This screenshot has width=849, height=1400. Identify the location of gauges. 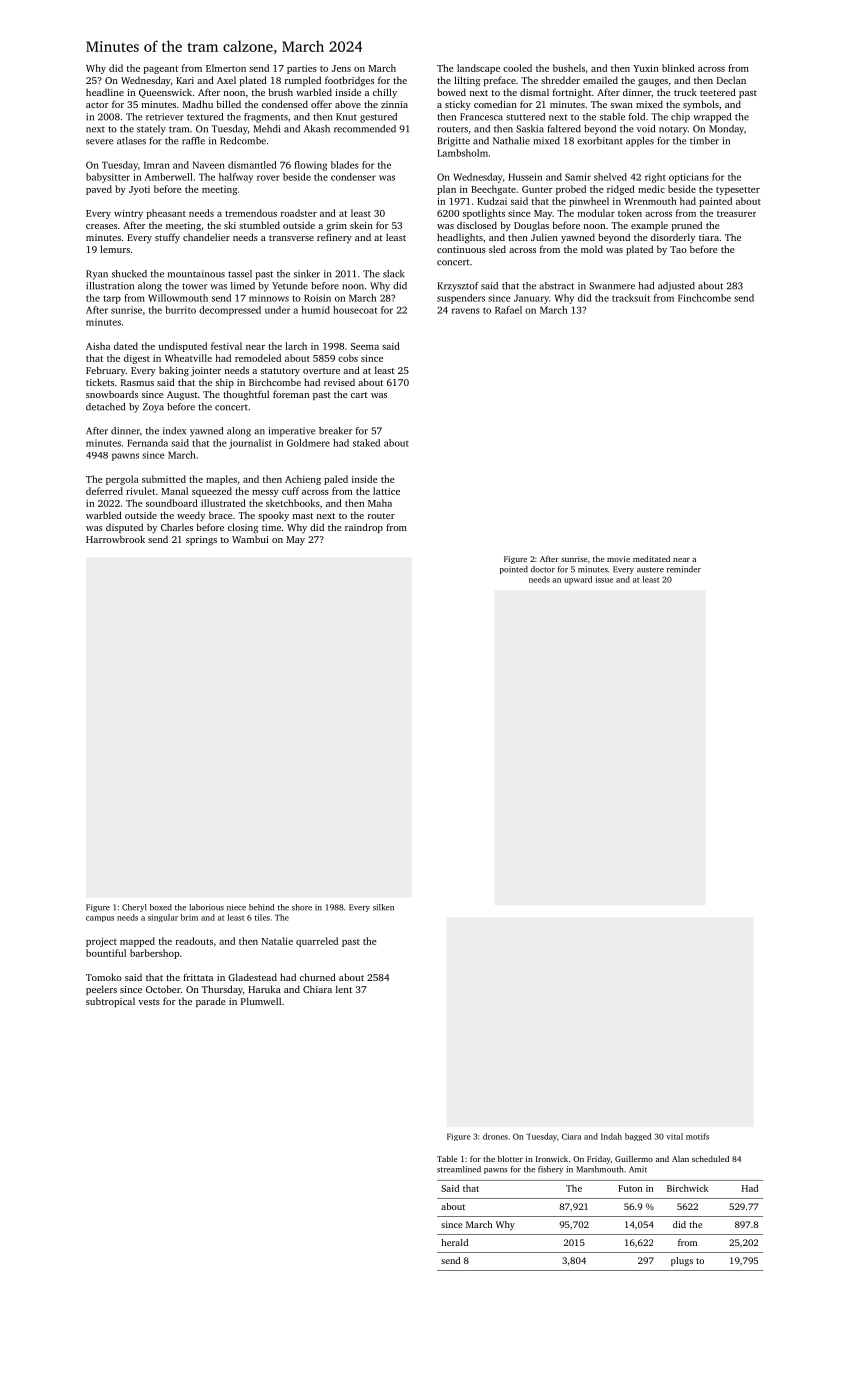
(653, 83).
